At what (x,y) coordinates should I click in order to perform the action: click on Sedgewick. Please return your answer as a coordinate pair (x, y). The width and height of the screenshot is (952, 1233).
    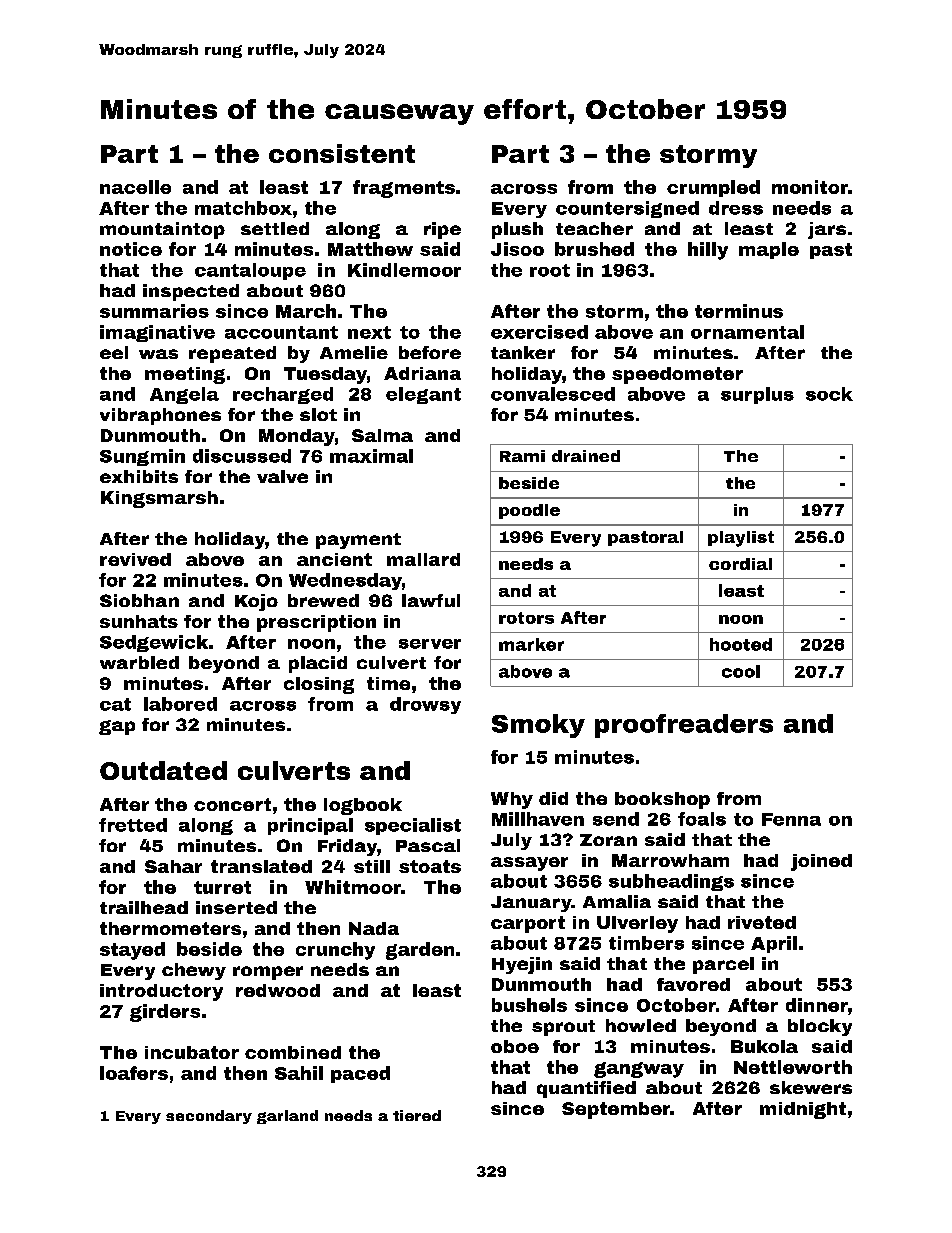
    Looking at the image, I should click on (154, 643).
